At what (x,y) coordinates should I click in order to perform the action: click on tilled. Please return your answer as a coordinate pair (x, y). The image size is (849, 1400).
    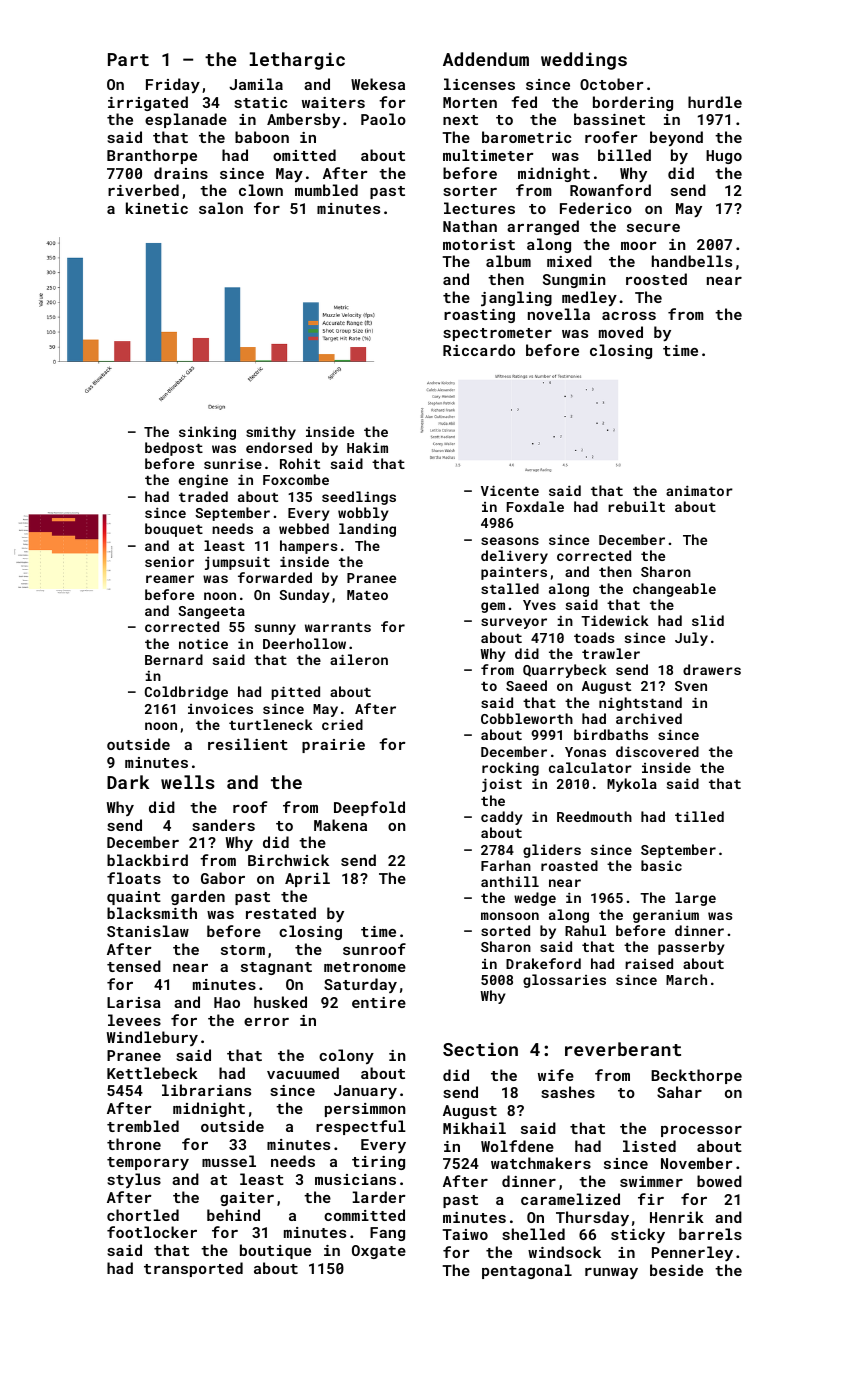
    Looking at the image, I should click on (699, 816).
